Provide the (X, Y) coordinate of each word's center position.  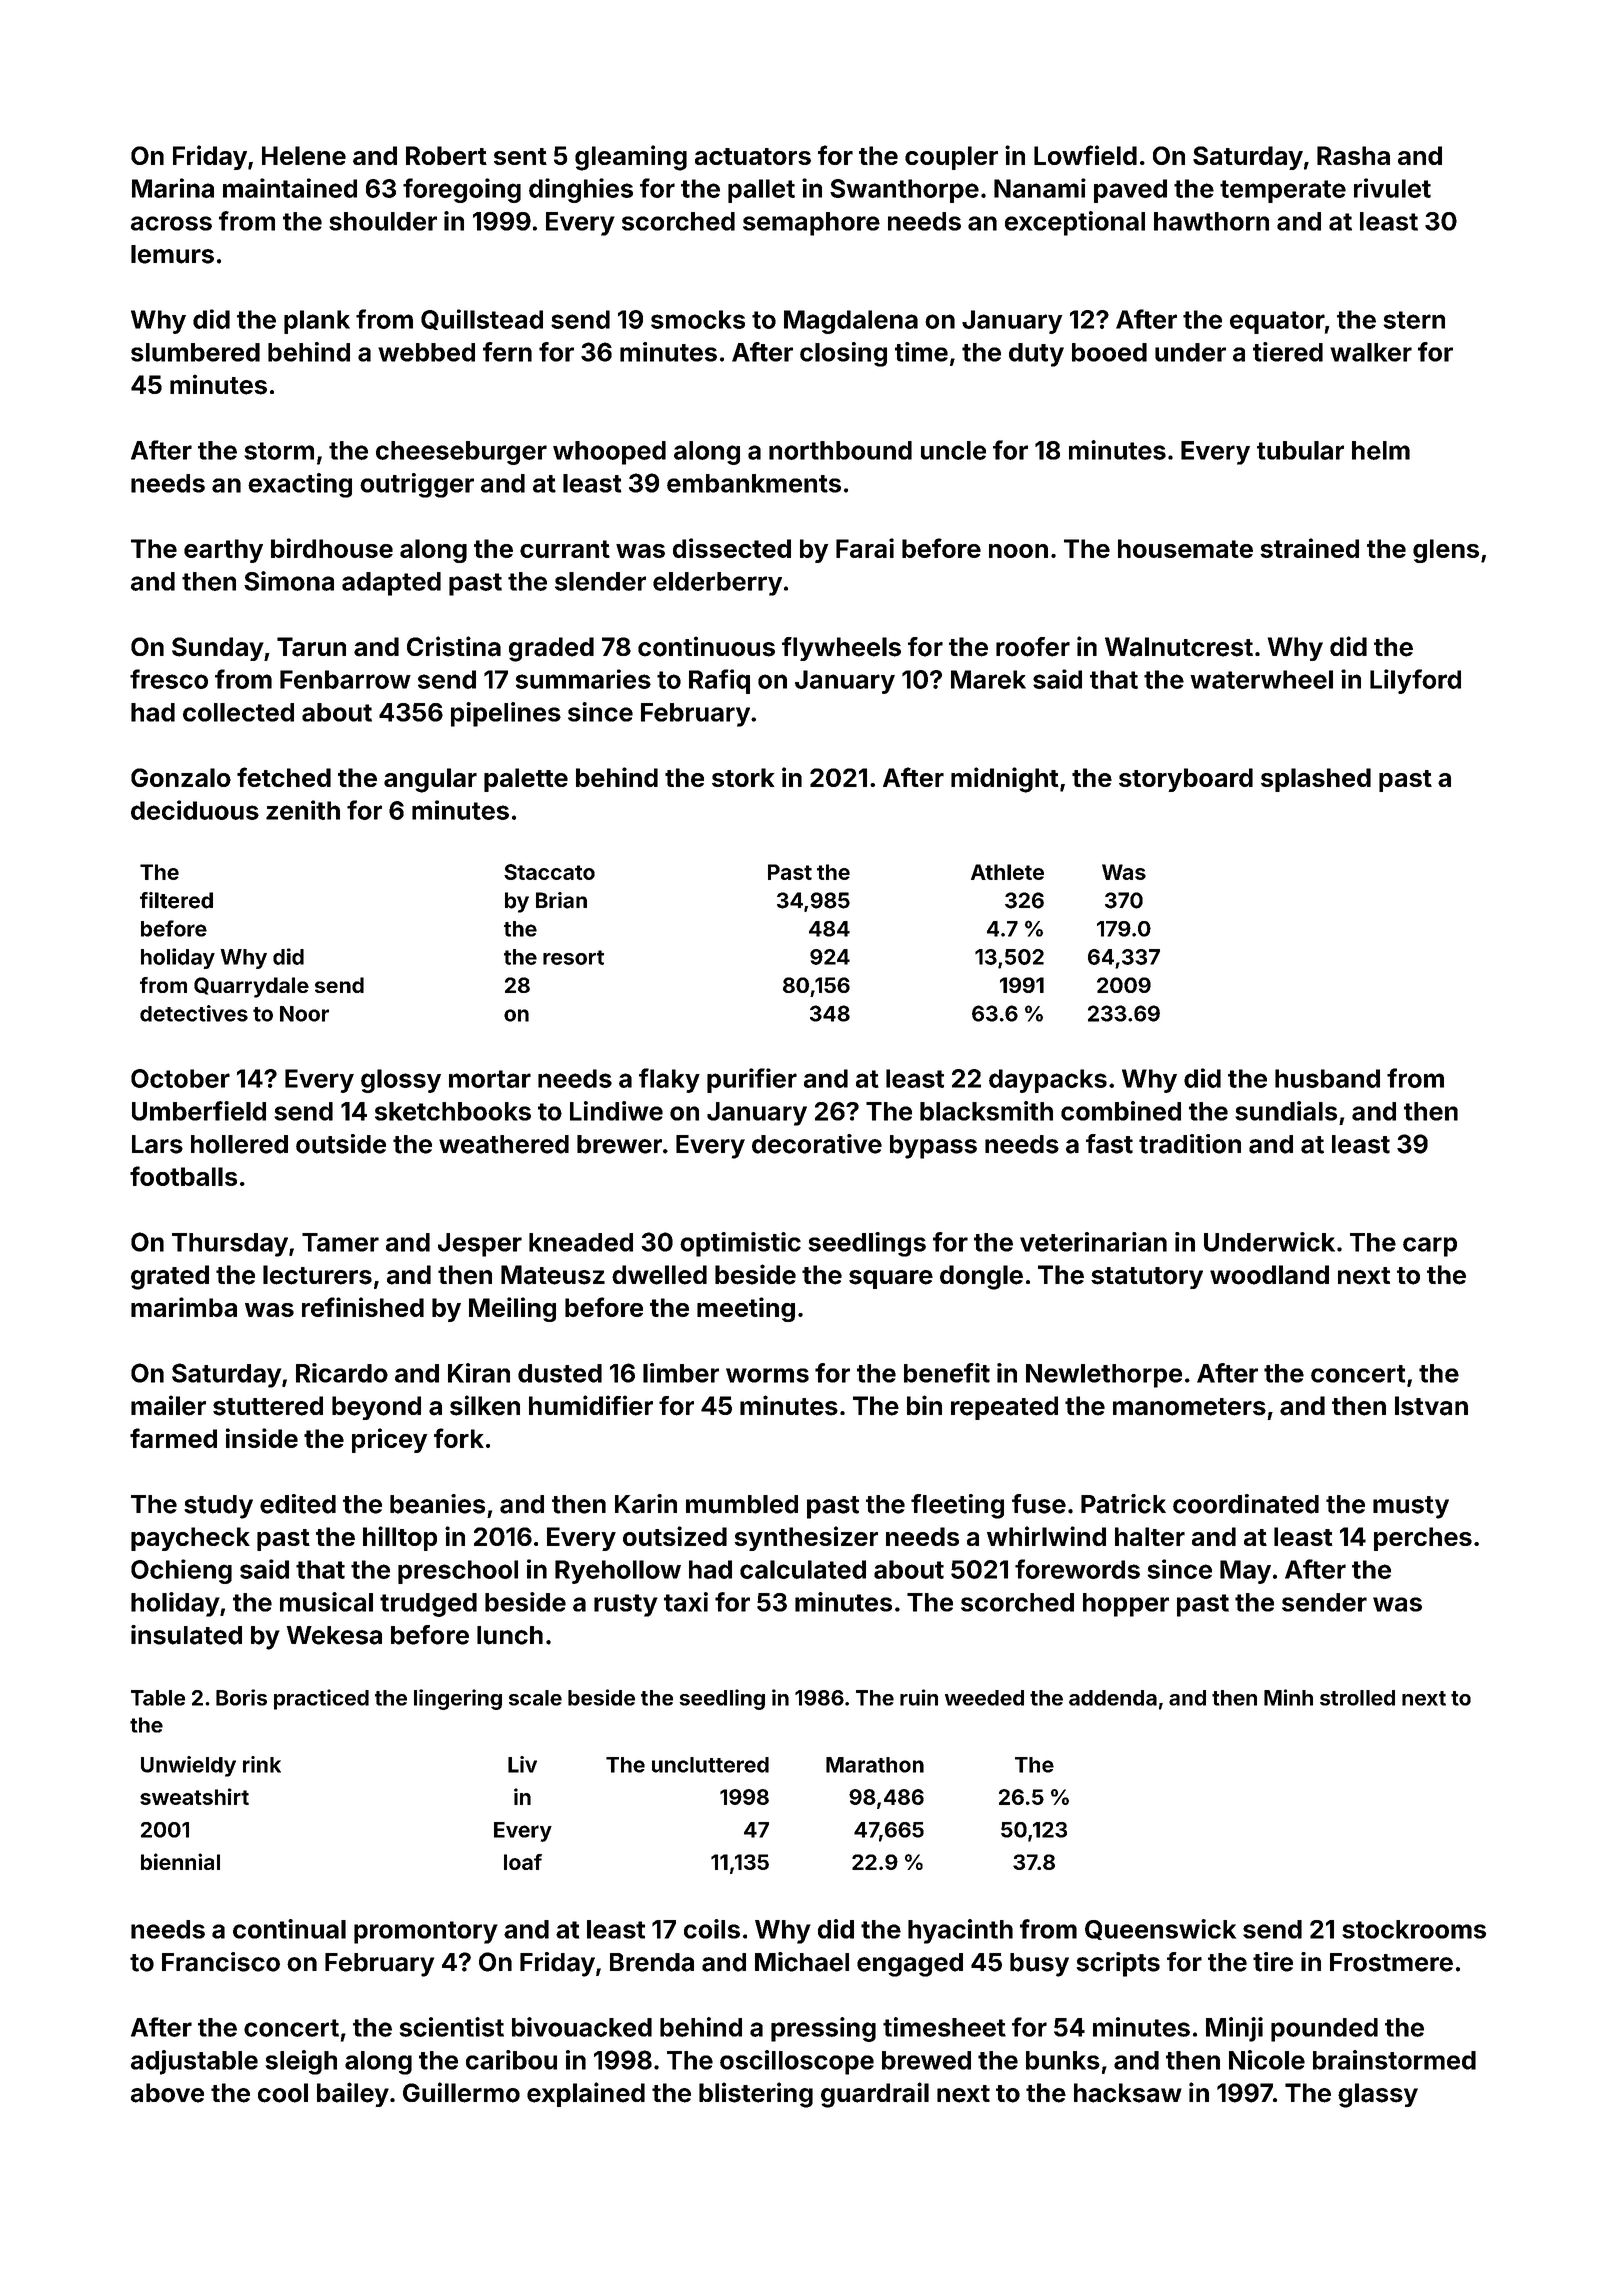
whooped (609, 453)
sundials (1286, 1111)
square (891, 1279)
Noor (304, 1014)
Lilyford (1415, 681)
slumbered (195, 352)
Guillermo (461, 2092)
